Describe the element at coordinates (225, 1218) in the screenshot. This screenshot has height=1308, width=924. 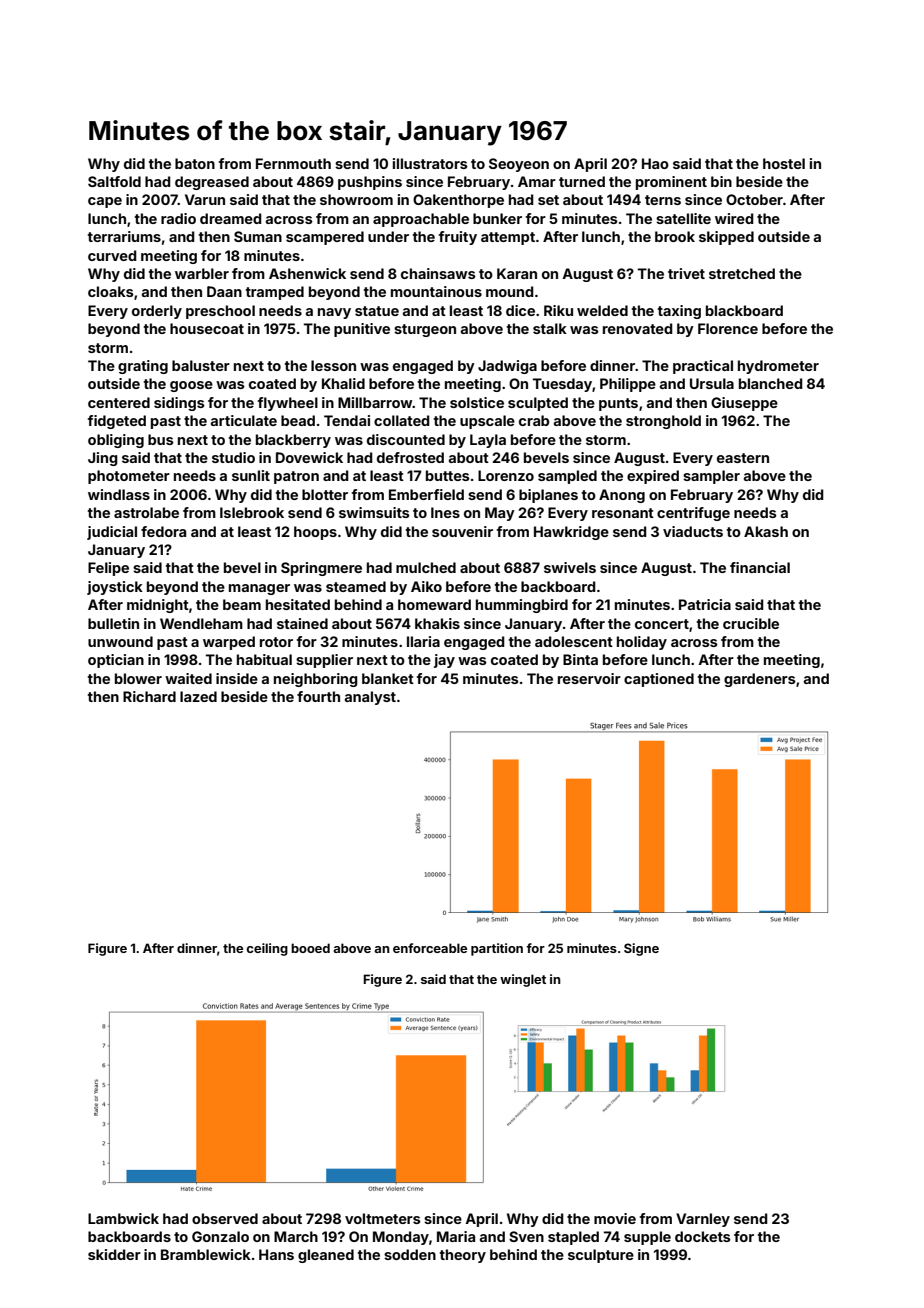
I see `observed` at that location.
